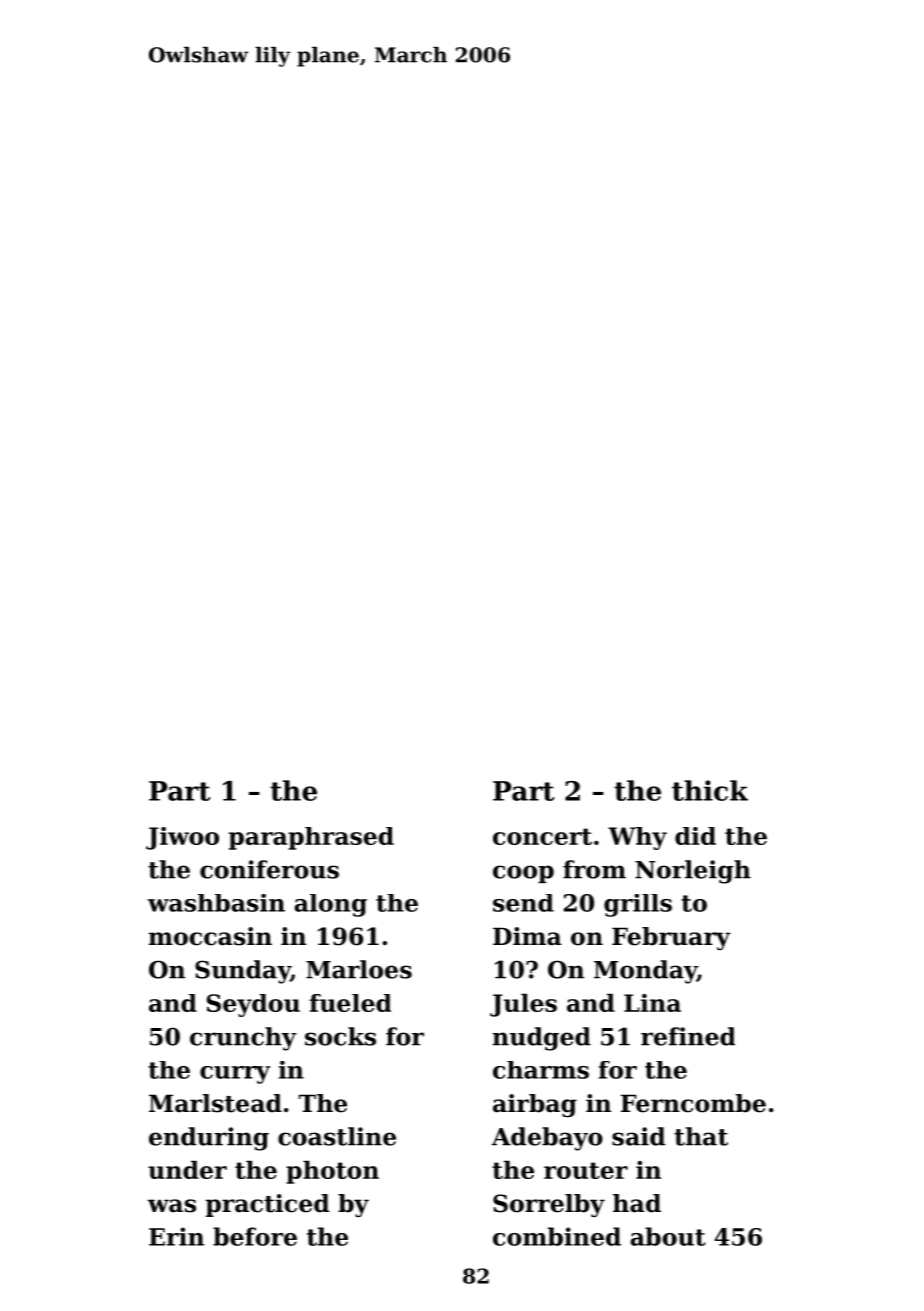  I want to click on concert, so click(542, 836).
